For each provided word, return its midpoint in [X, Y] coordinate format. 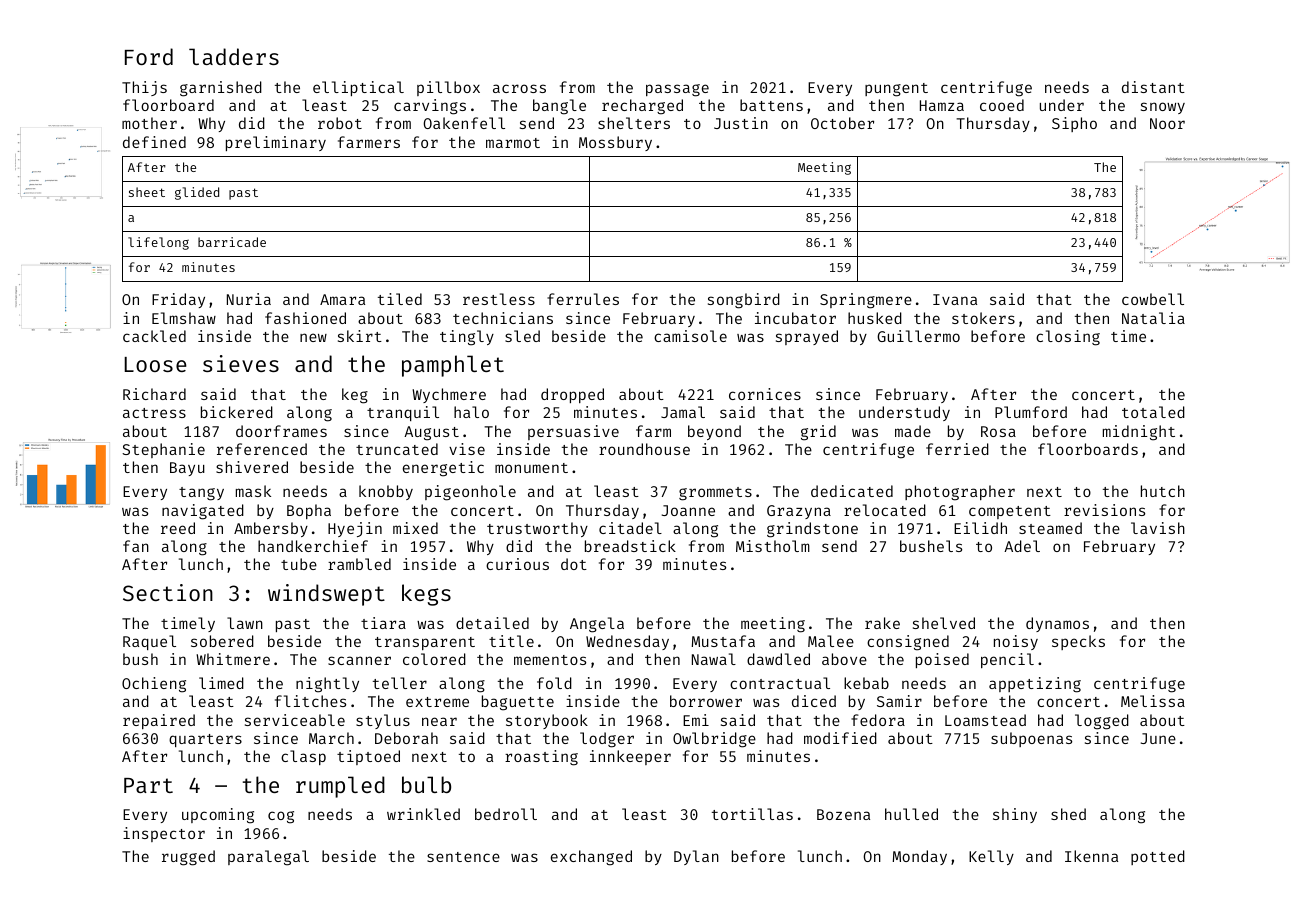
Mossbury [615, 143]
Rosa [998, 431]
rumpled [340, 787]
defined [154, 142]
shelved [944, 623]
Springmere [866, 301]
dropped [572, 395]
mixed [415, 528]
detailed [492, 623]
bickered [237, 412]
